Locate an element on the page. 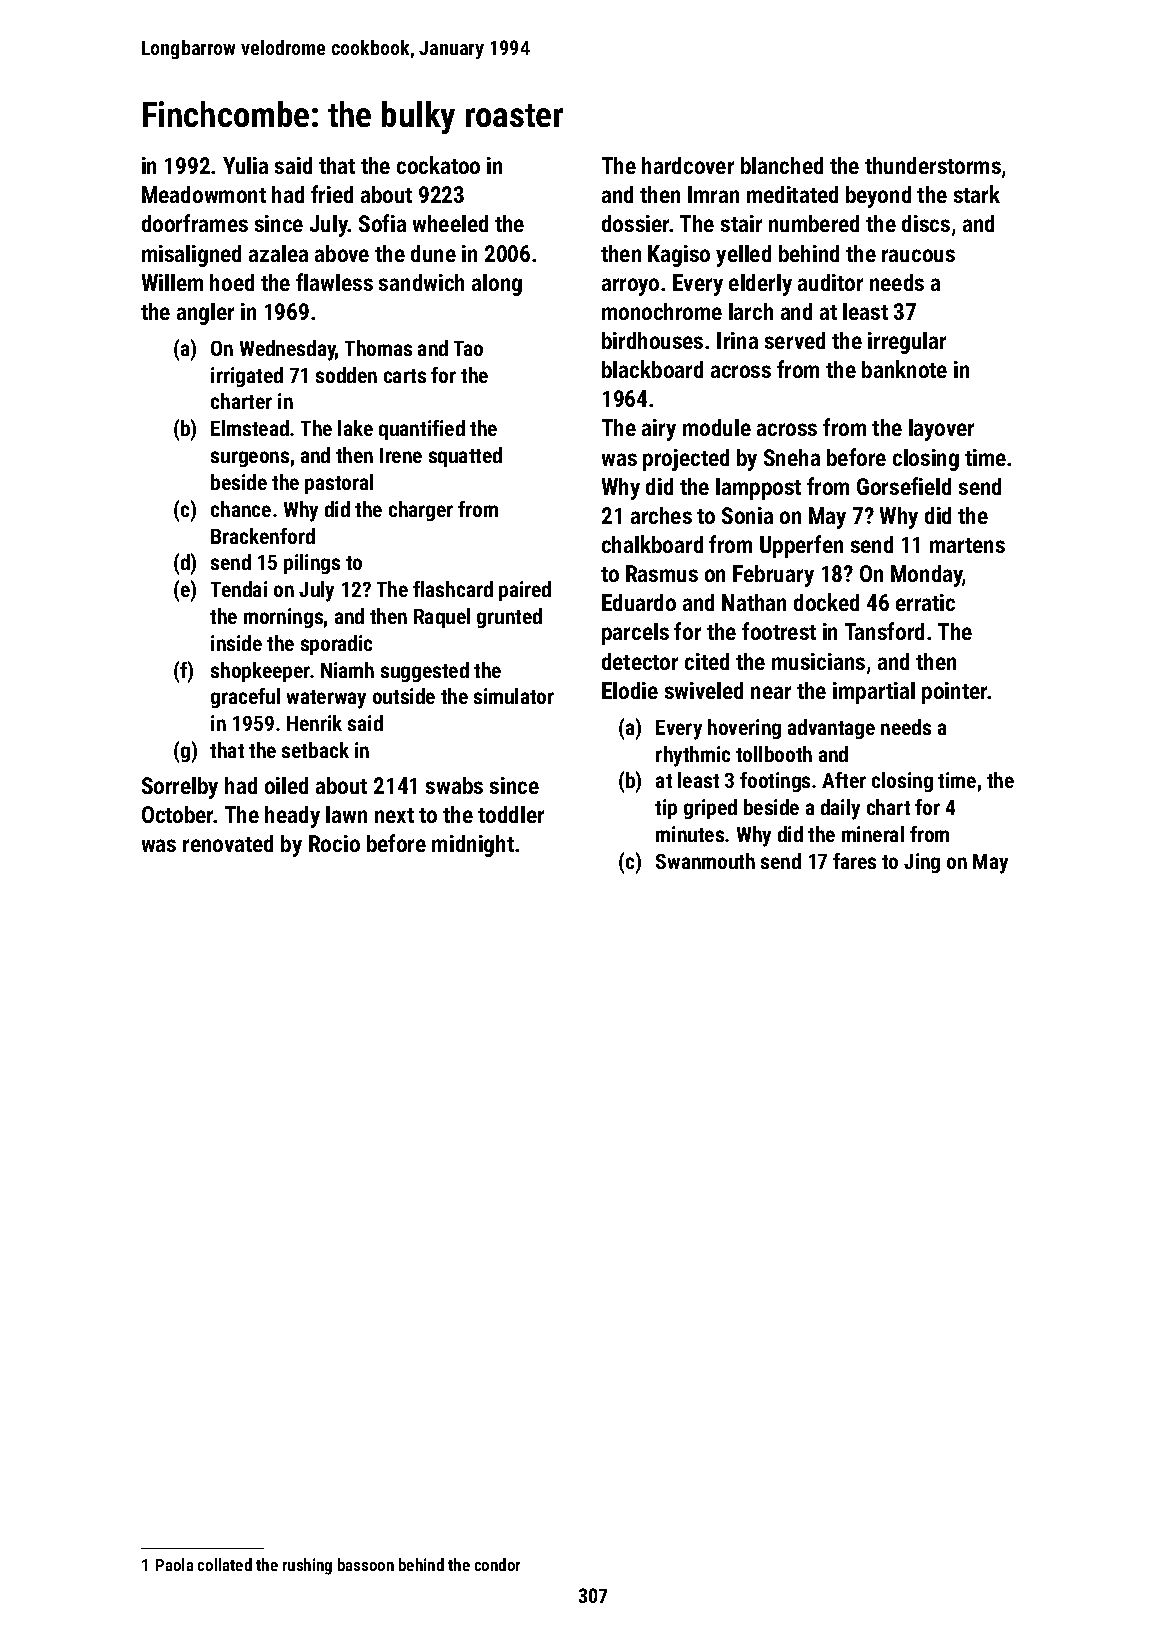  martens is located at coordinates (967, 545).
